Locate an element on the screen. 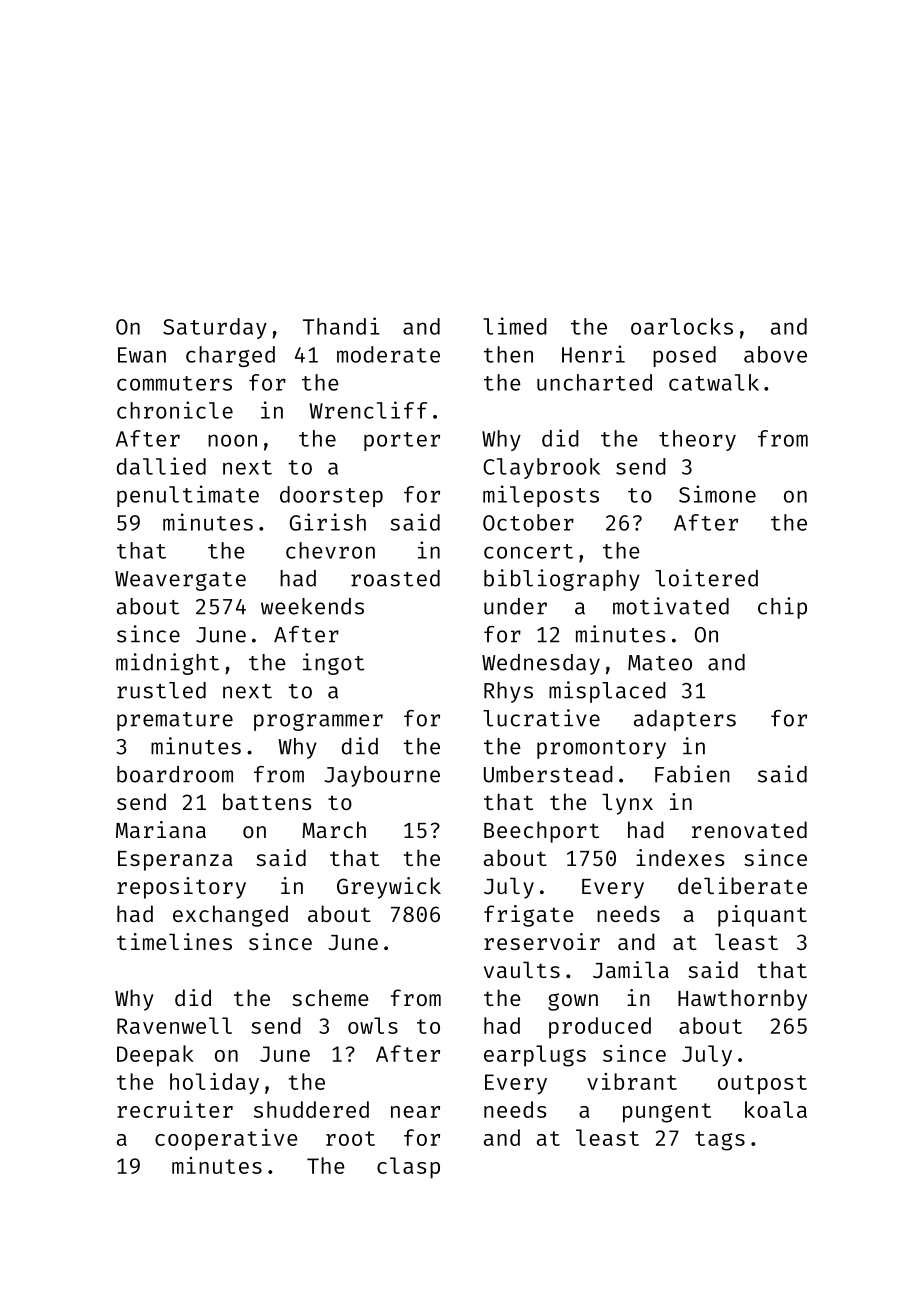 Image resolution: width=924 pixels, height=1311 pixels. theory is located at coordinates (697, 440).
